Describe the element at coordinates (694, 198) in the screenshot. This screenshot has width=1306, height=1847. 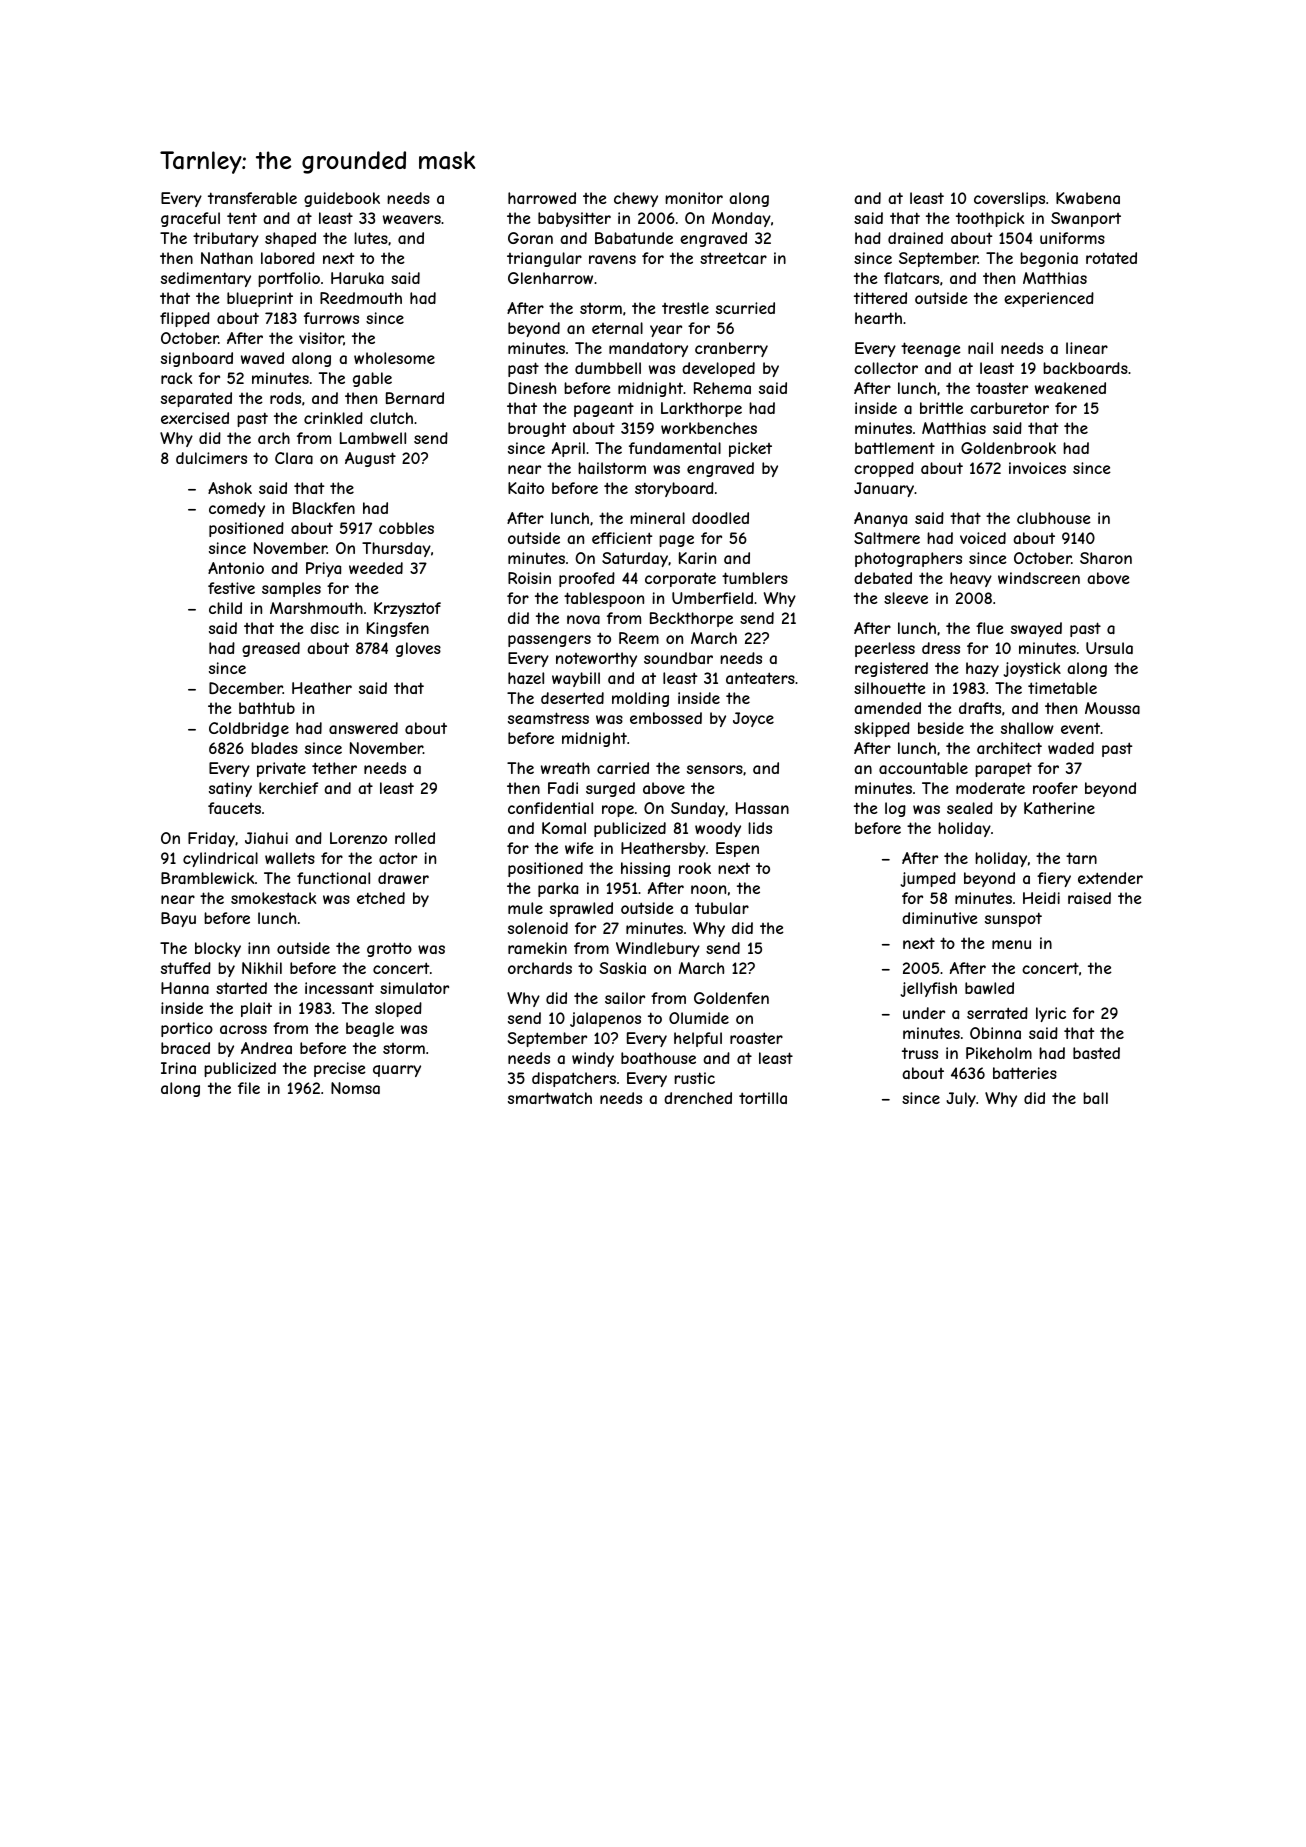
I see `monitor` at that location.
